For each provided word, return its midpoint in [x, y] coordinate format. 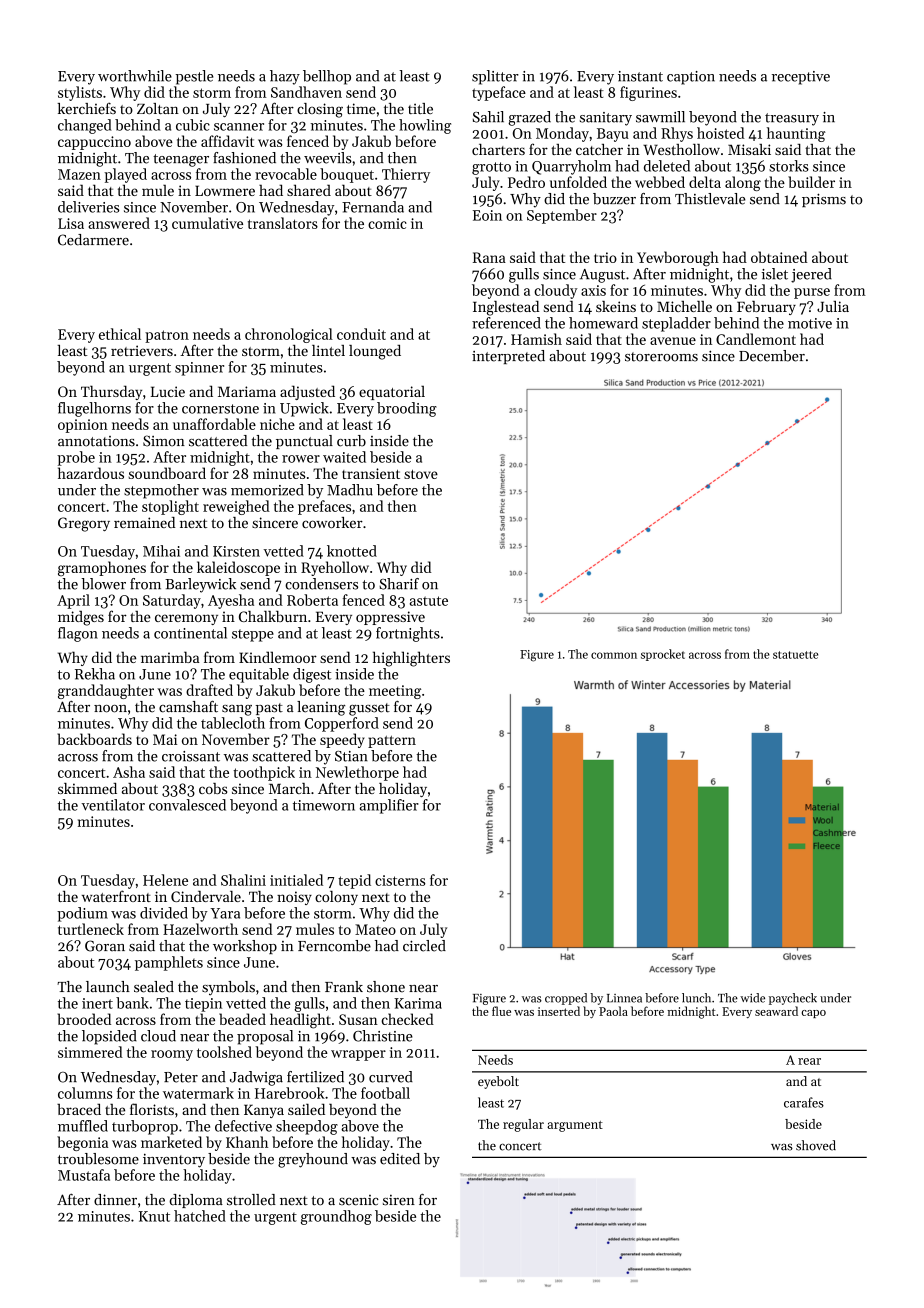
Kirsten [236, 551]
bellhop [327, 77]
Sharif [399, 584]
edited [400, 1159]
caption [691, 78]
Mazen [79, 174]
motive [810, 323]
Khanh [247, 1142]
